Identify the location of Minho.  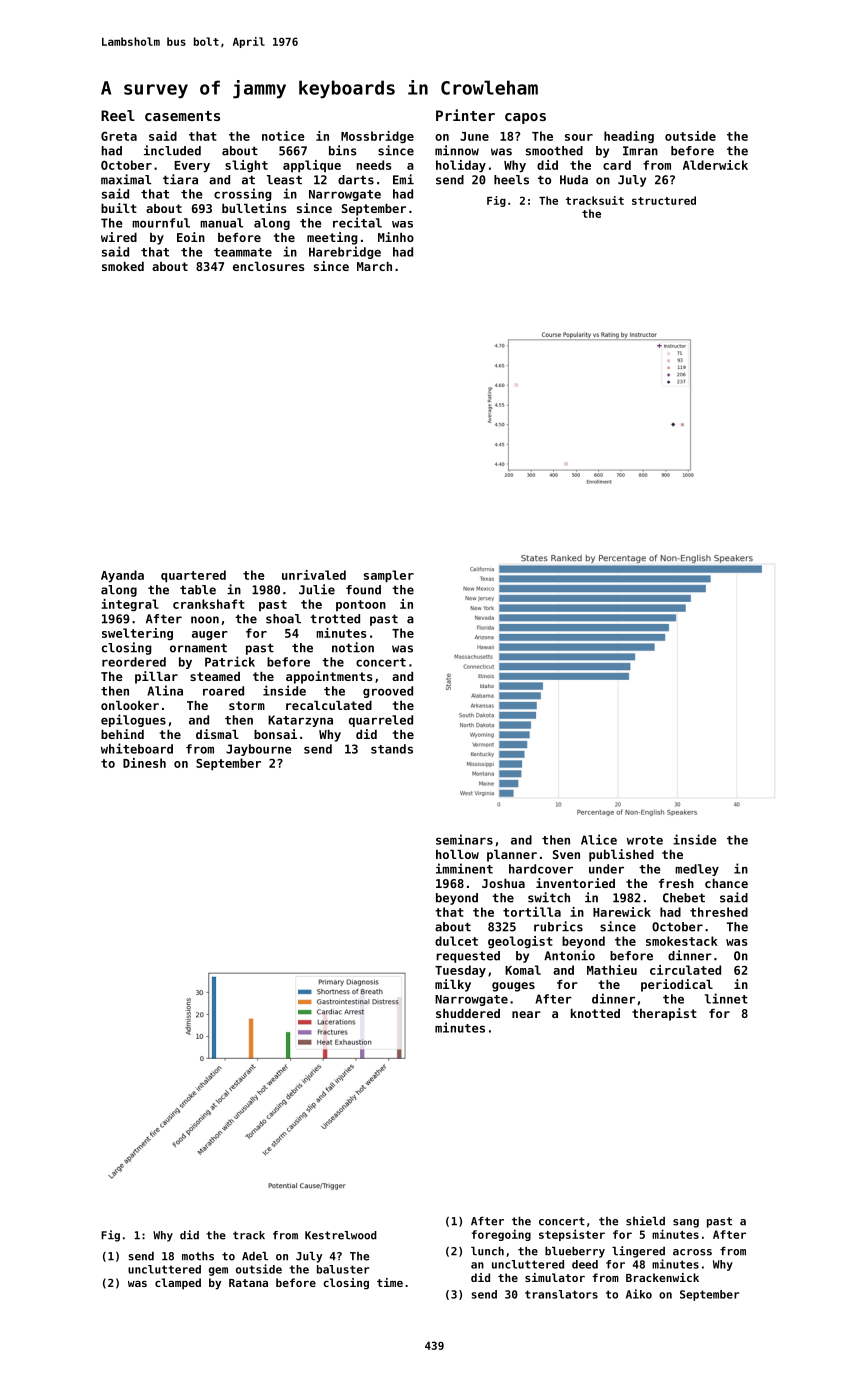
(396, 237).
